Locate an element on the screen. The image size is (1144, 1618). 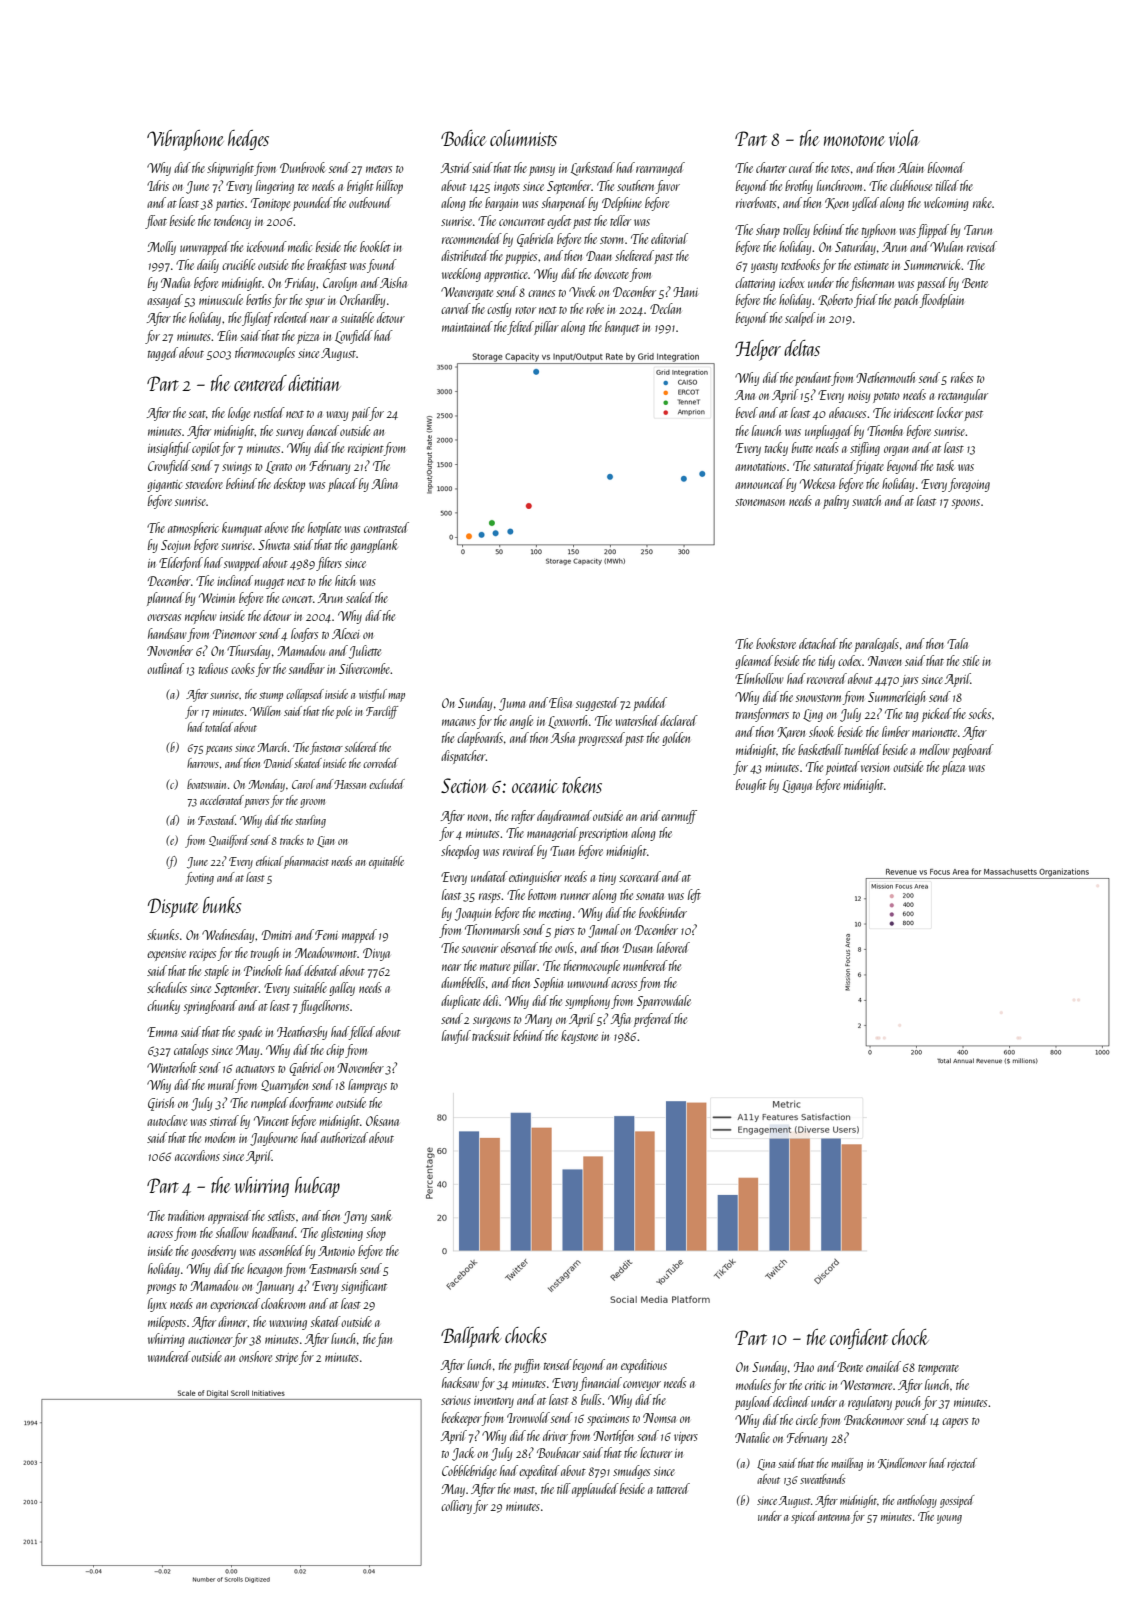
confident is located at coordinates (859, 1339).
